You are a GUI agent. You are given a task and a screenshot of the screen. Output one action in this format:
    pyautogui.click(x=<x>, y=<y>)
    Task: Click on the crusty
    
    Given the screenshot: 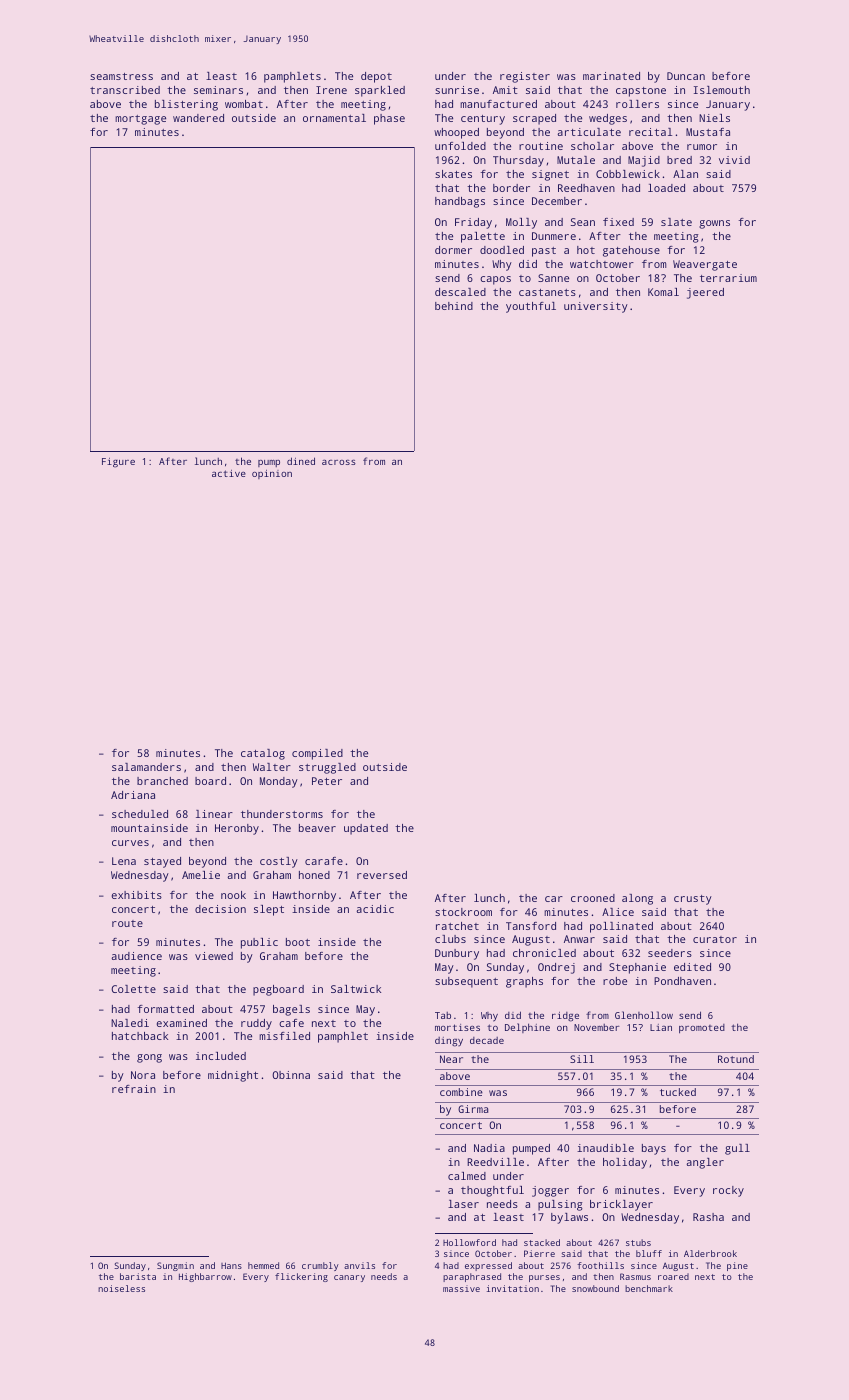 What is the action you would take?
    pyautogui.click(x=693, y=900)
